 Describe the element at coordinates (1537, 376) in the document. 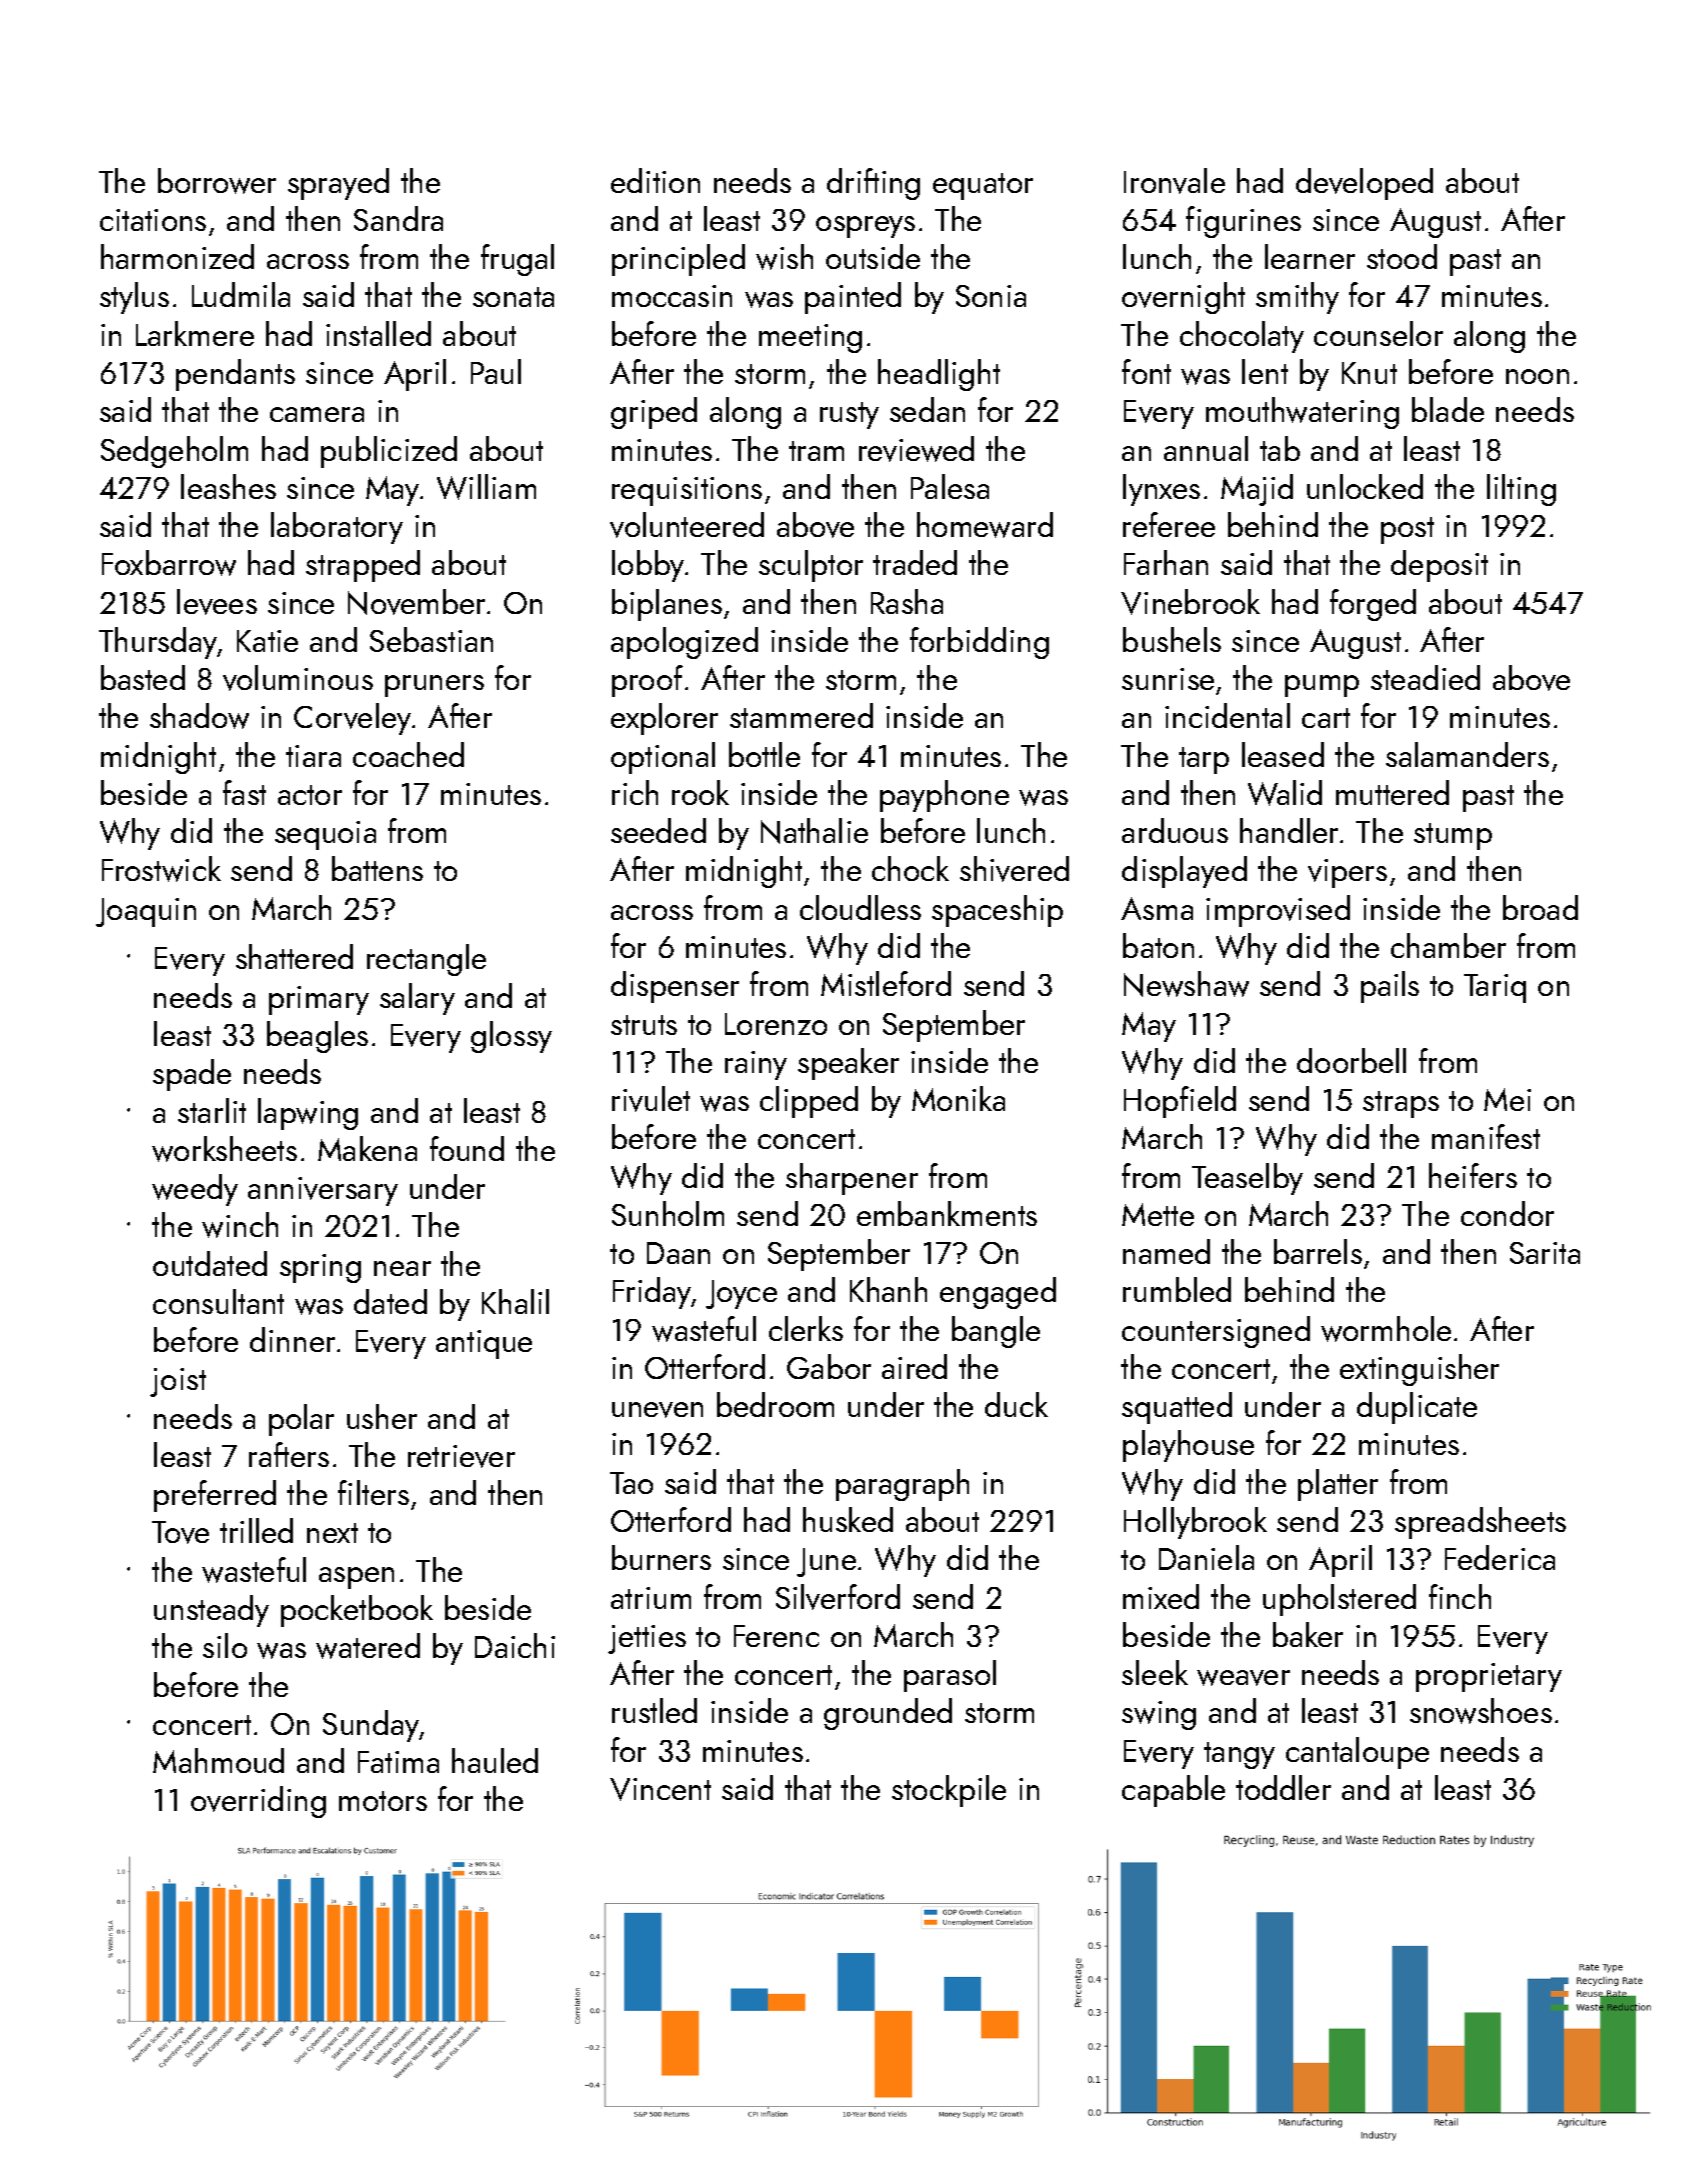

I see `noon` at that location.
